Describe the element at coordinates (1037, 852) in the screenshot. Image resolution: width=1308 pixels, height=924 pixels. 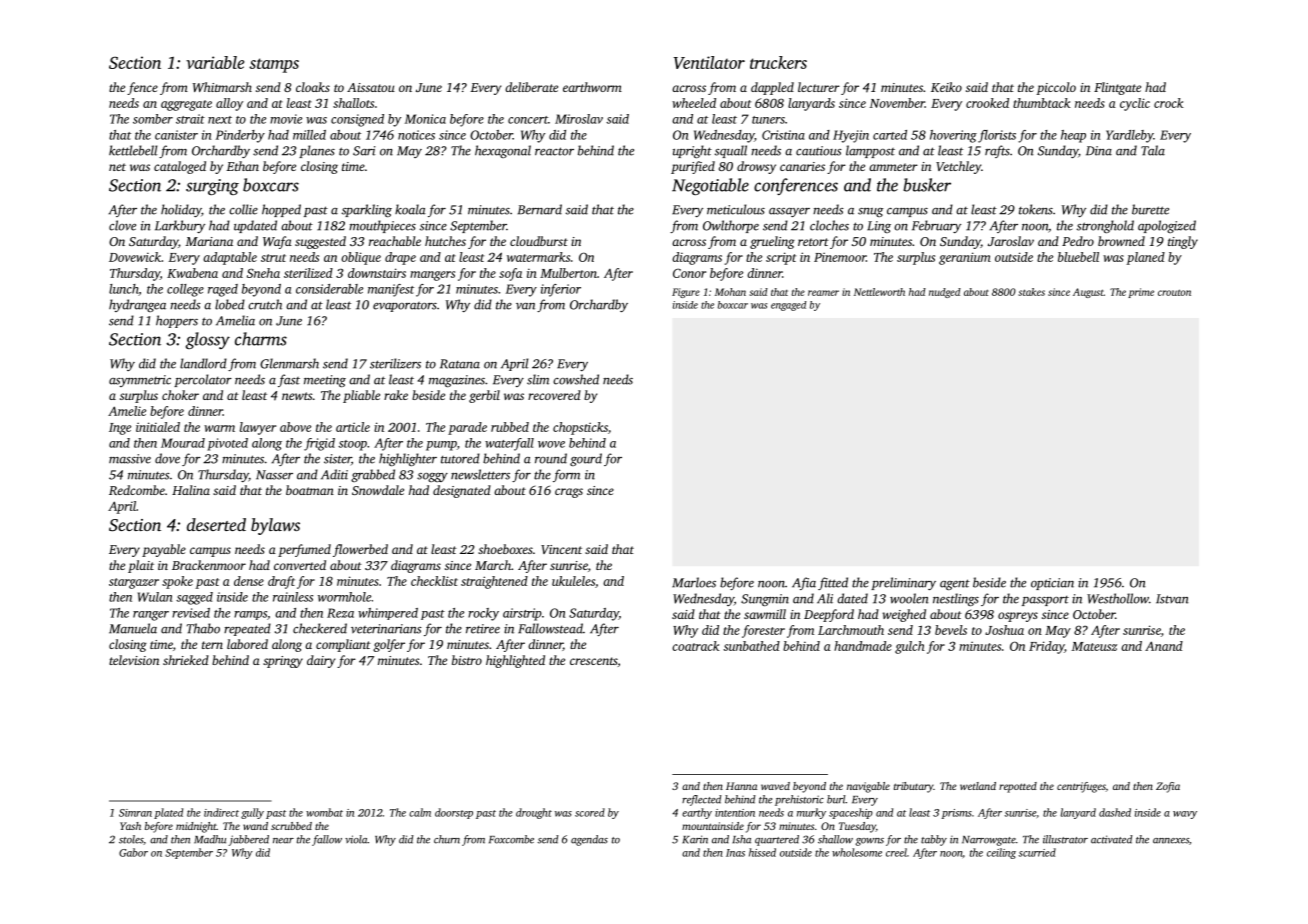
I see `scurried` at that location.
